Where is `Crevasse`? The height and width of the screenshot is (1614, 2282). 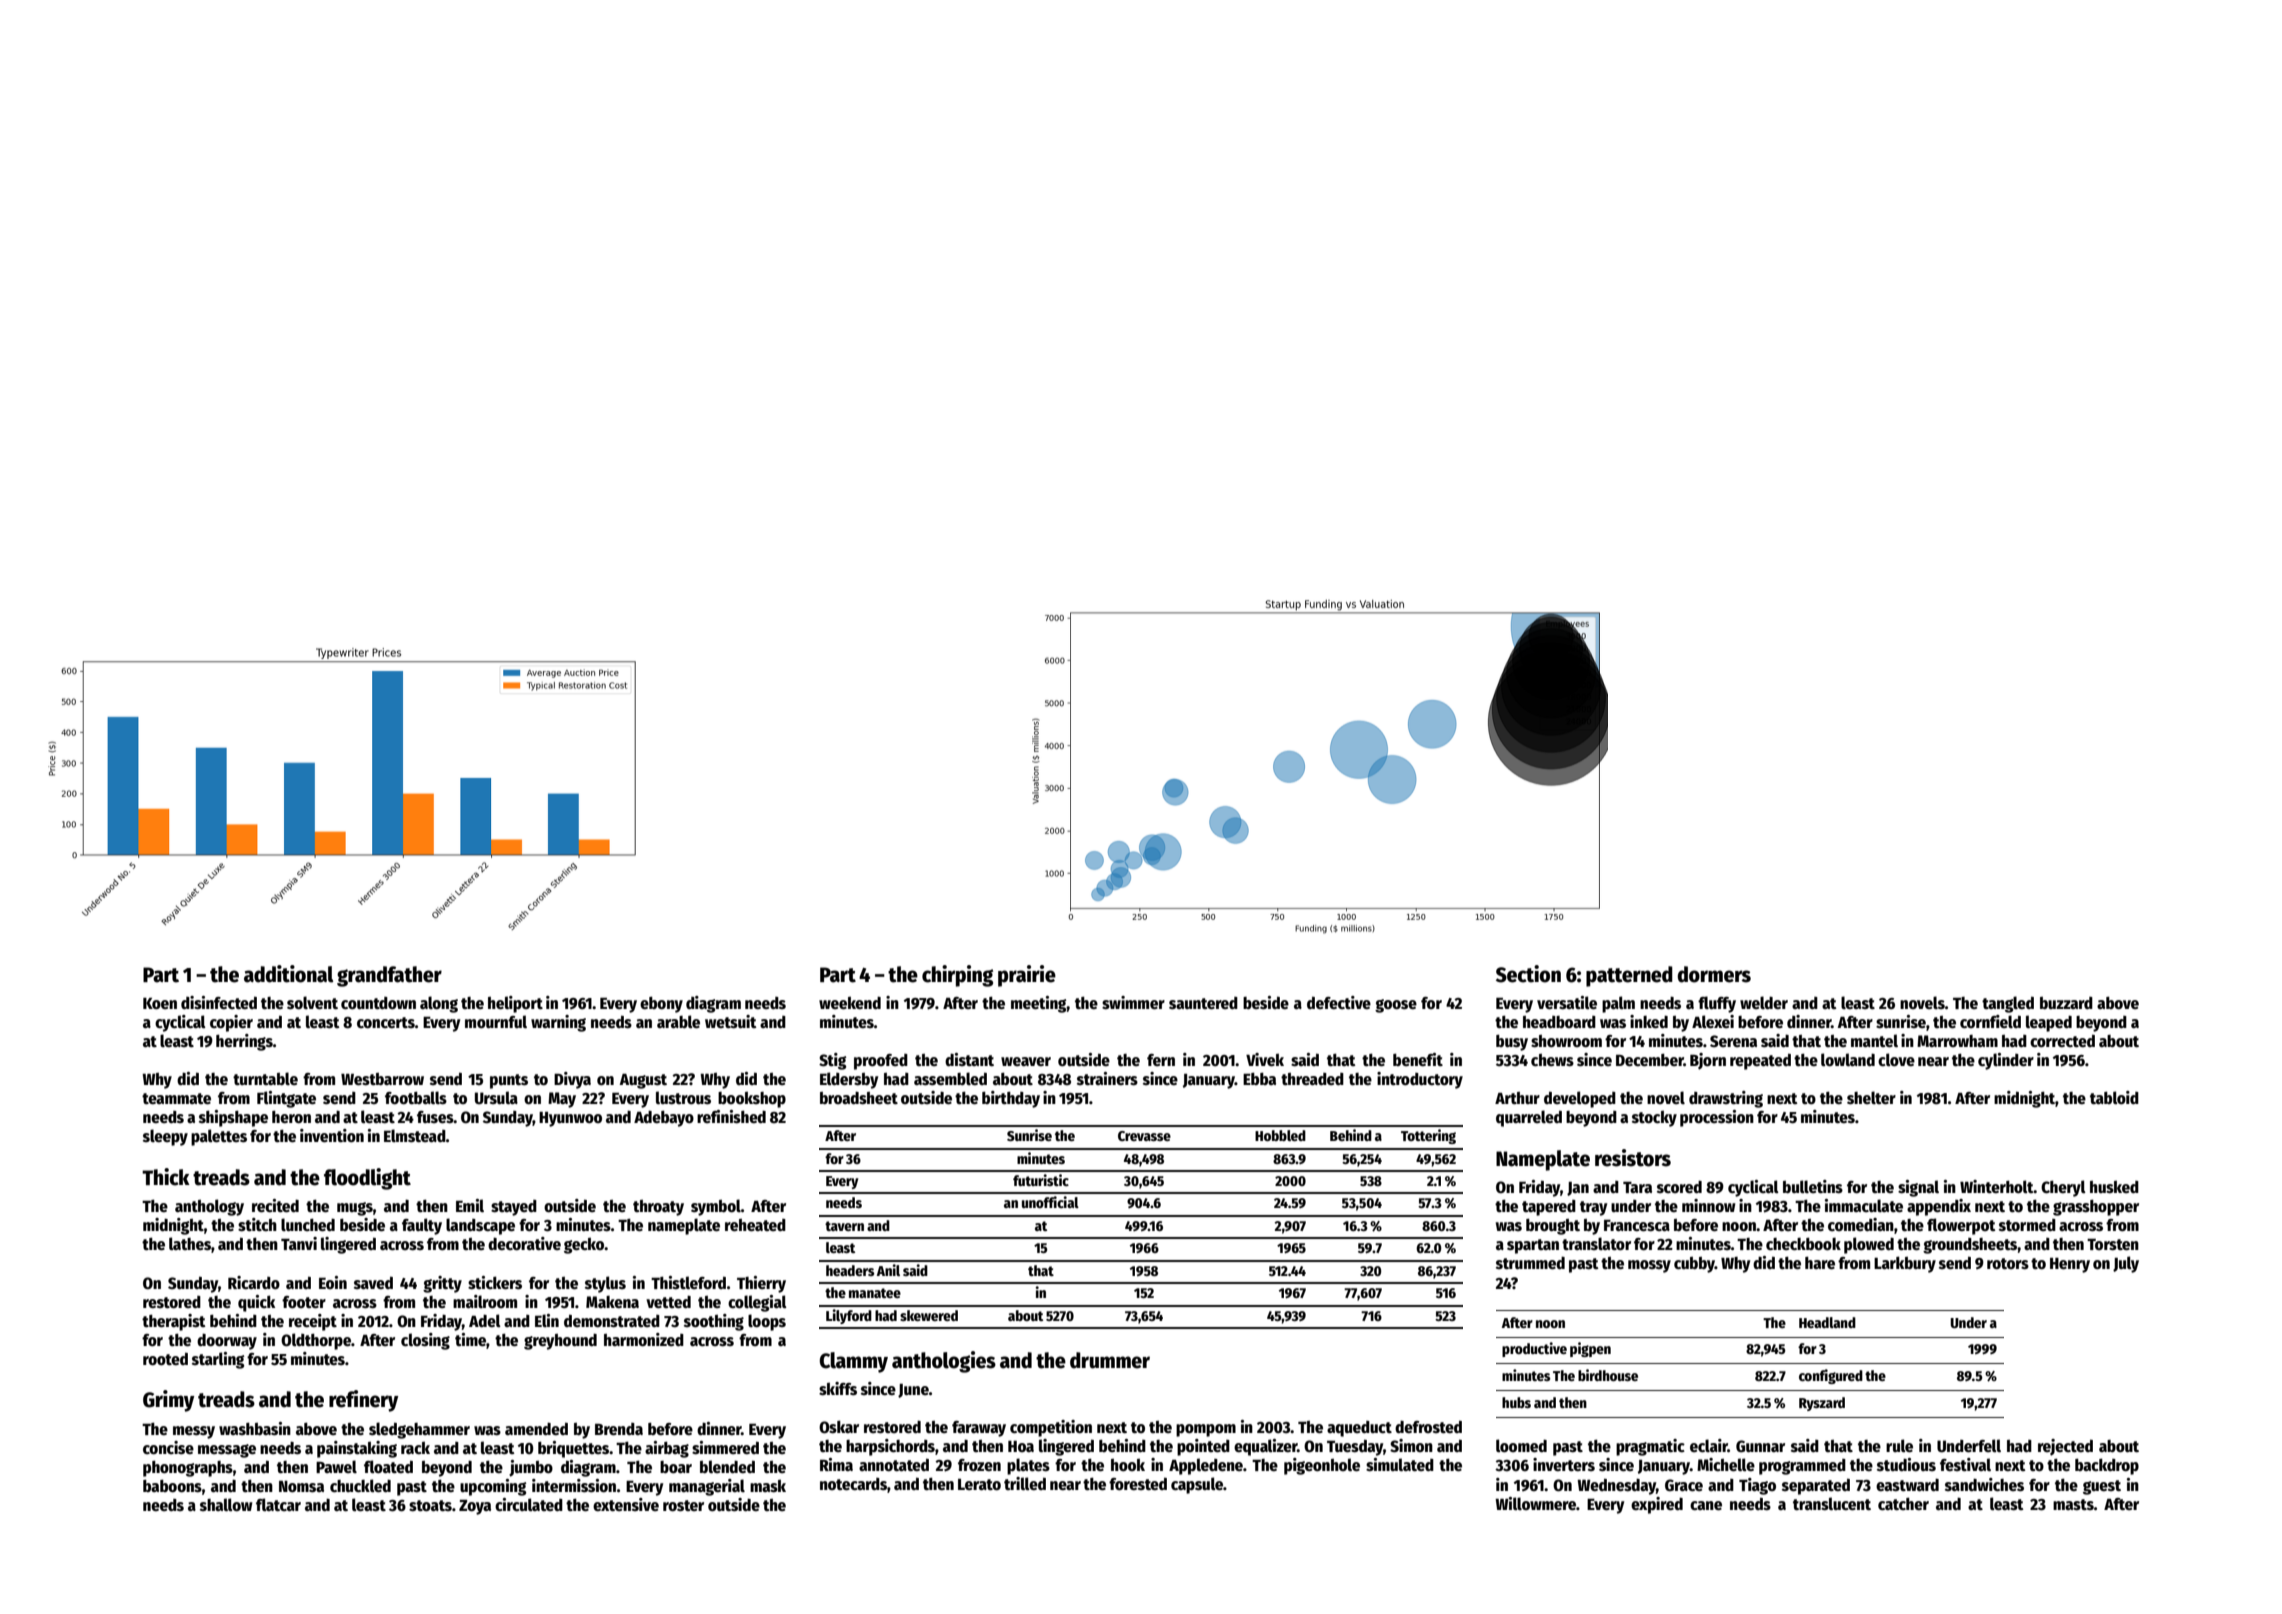
Crevasse is located at coordinates (1144, 1136).
